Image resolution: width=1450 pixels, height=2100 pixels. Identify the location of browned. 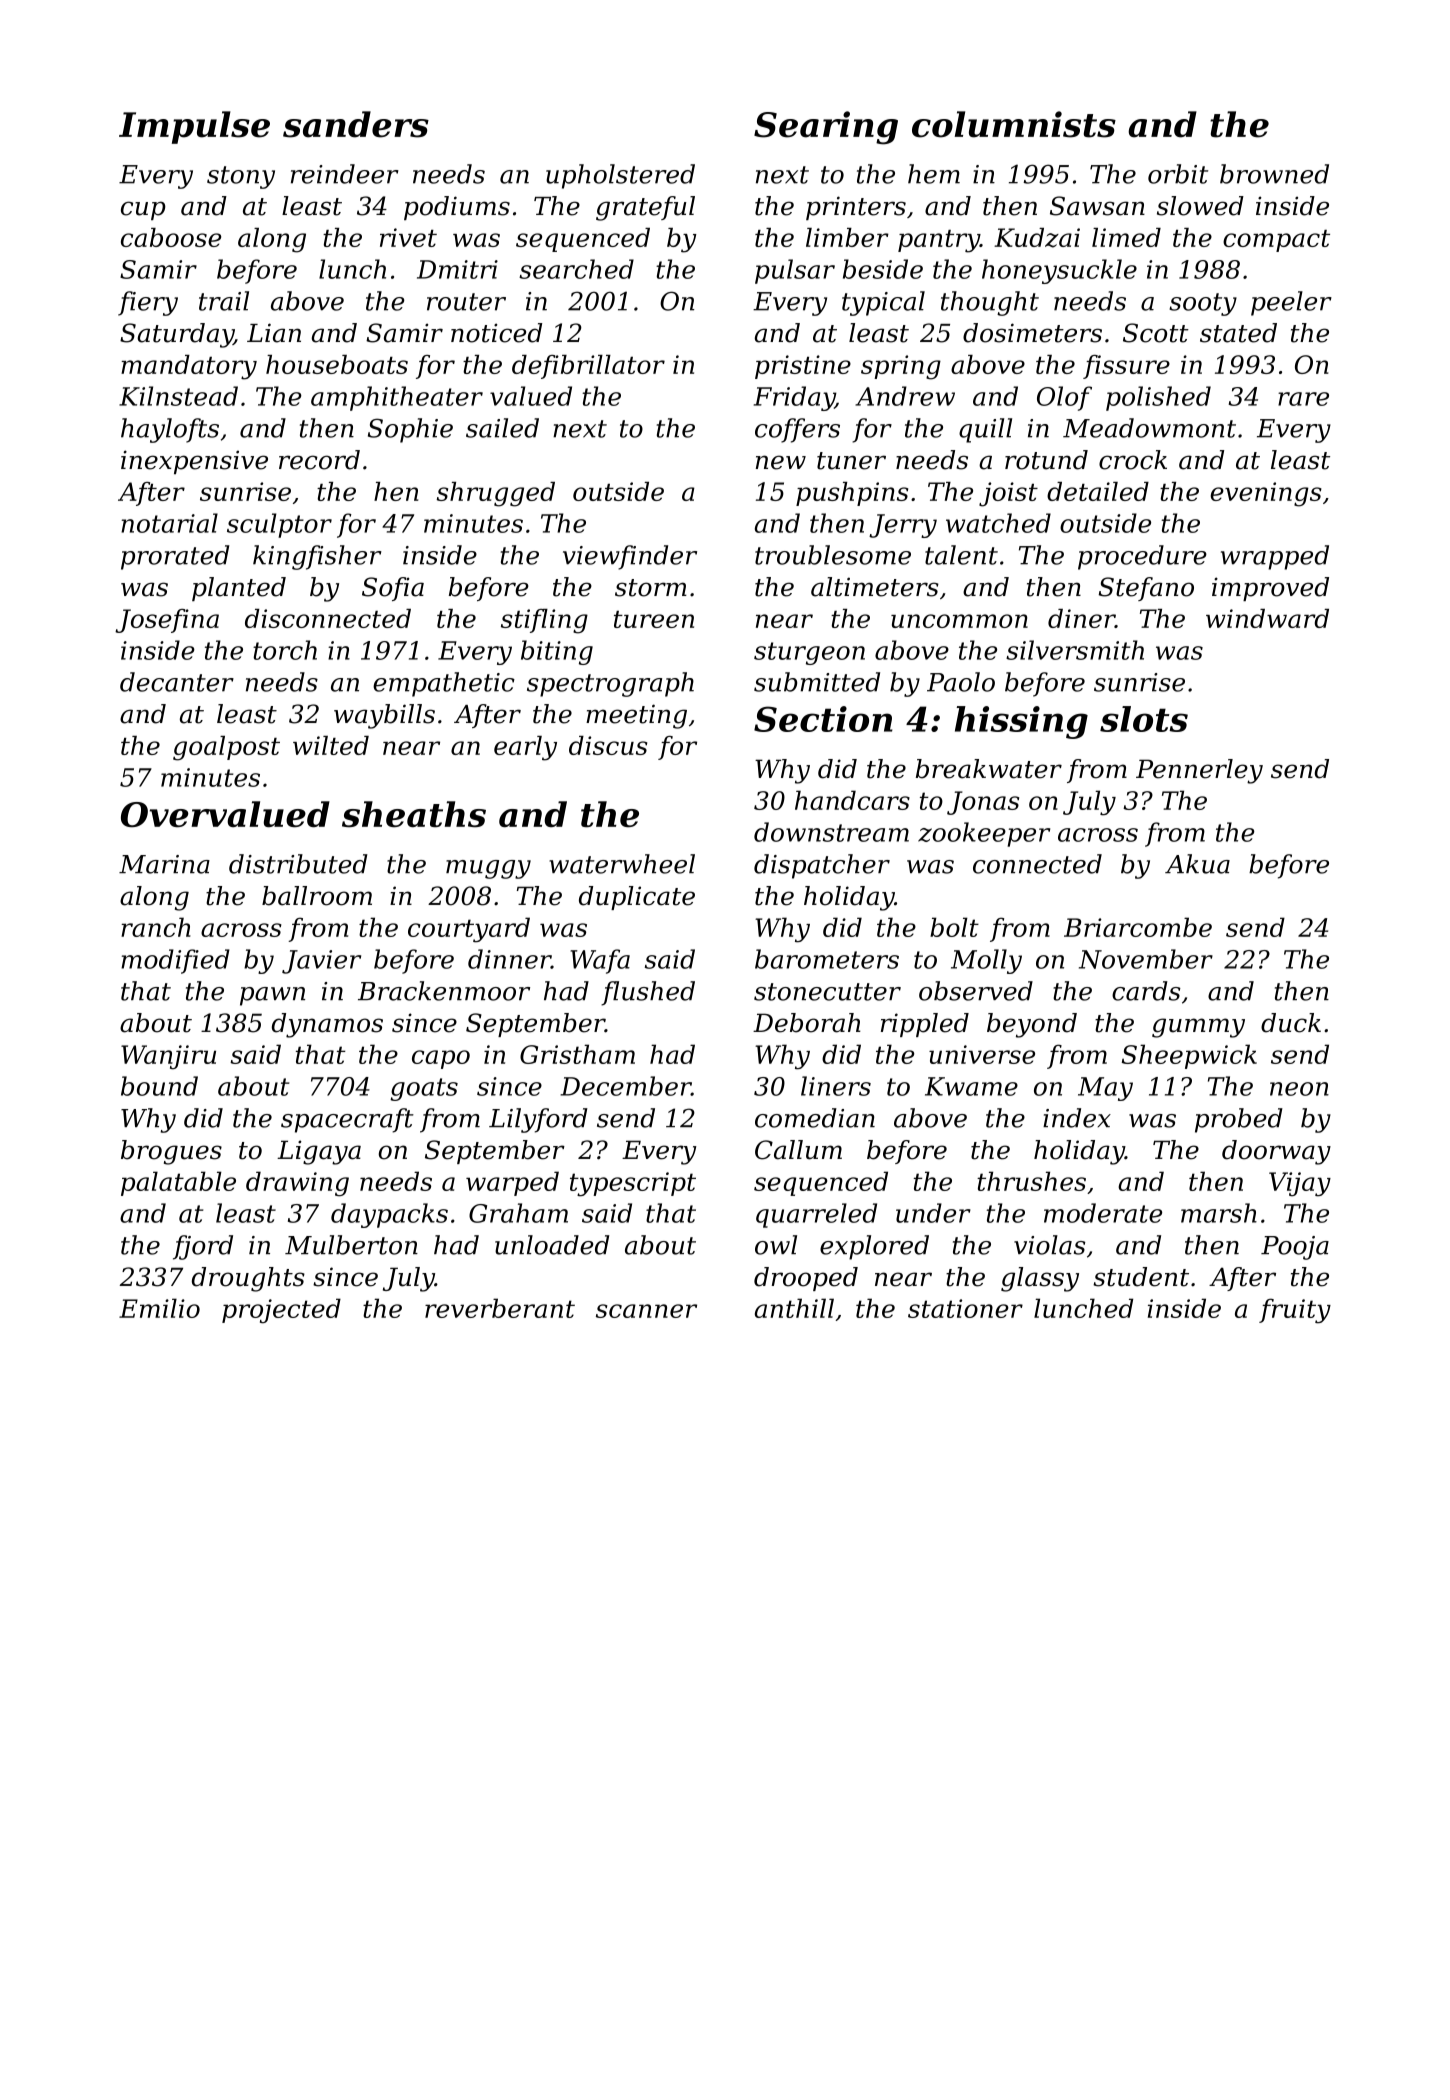
(1274, 174).
